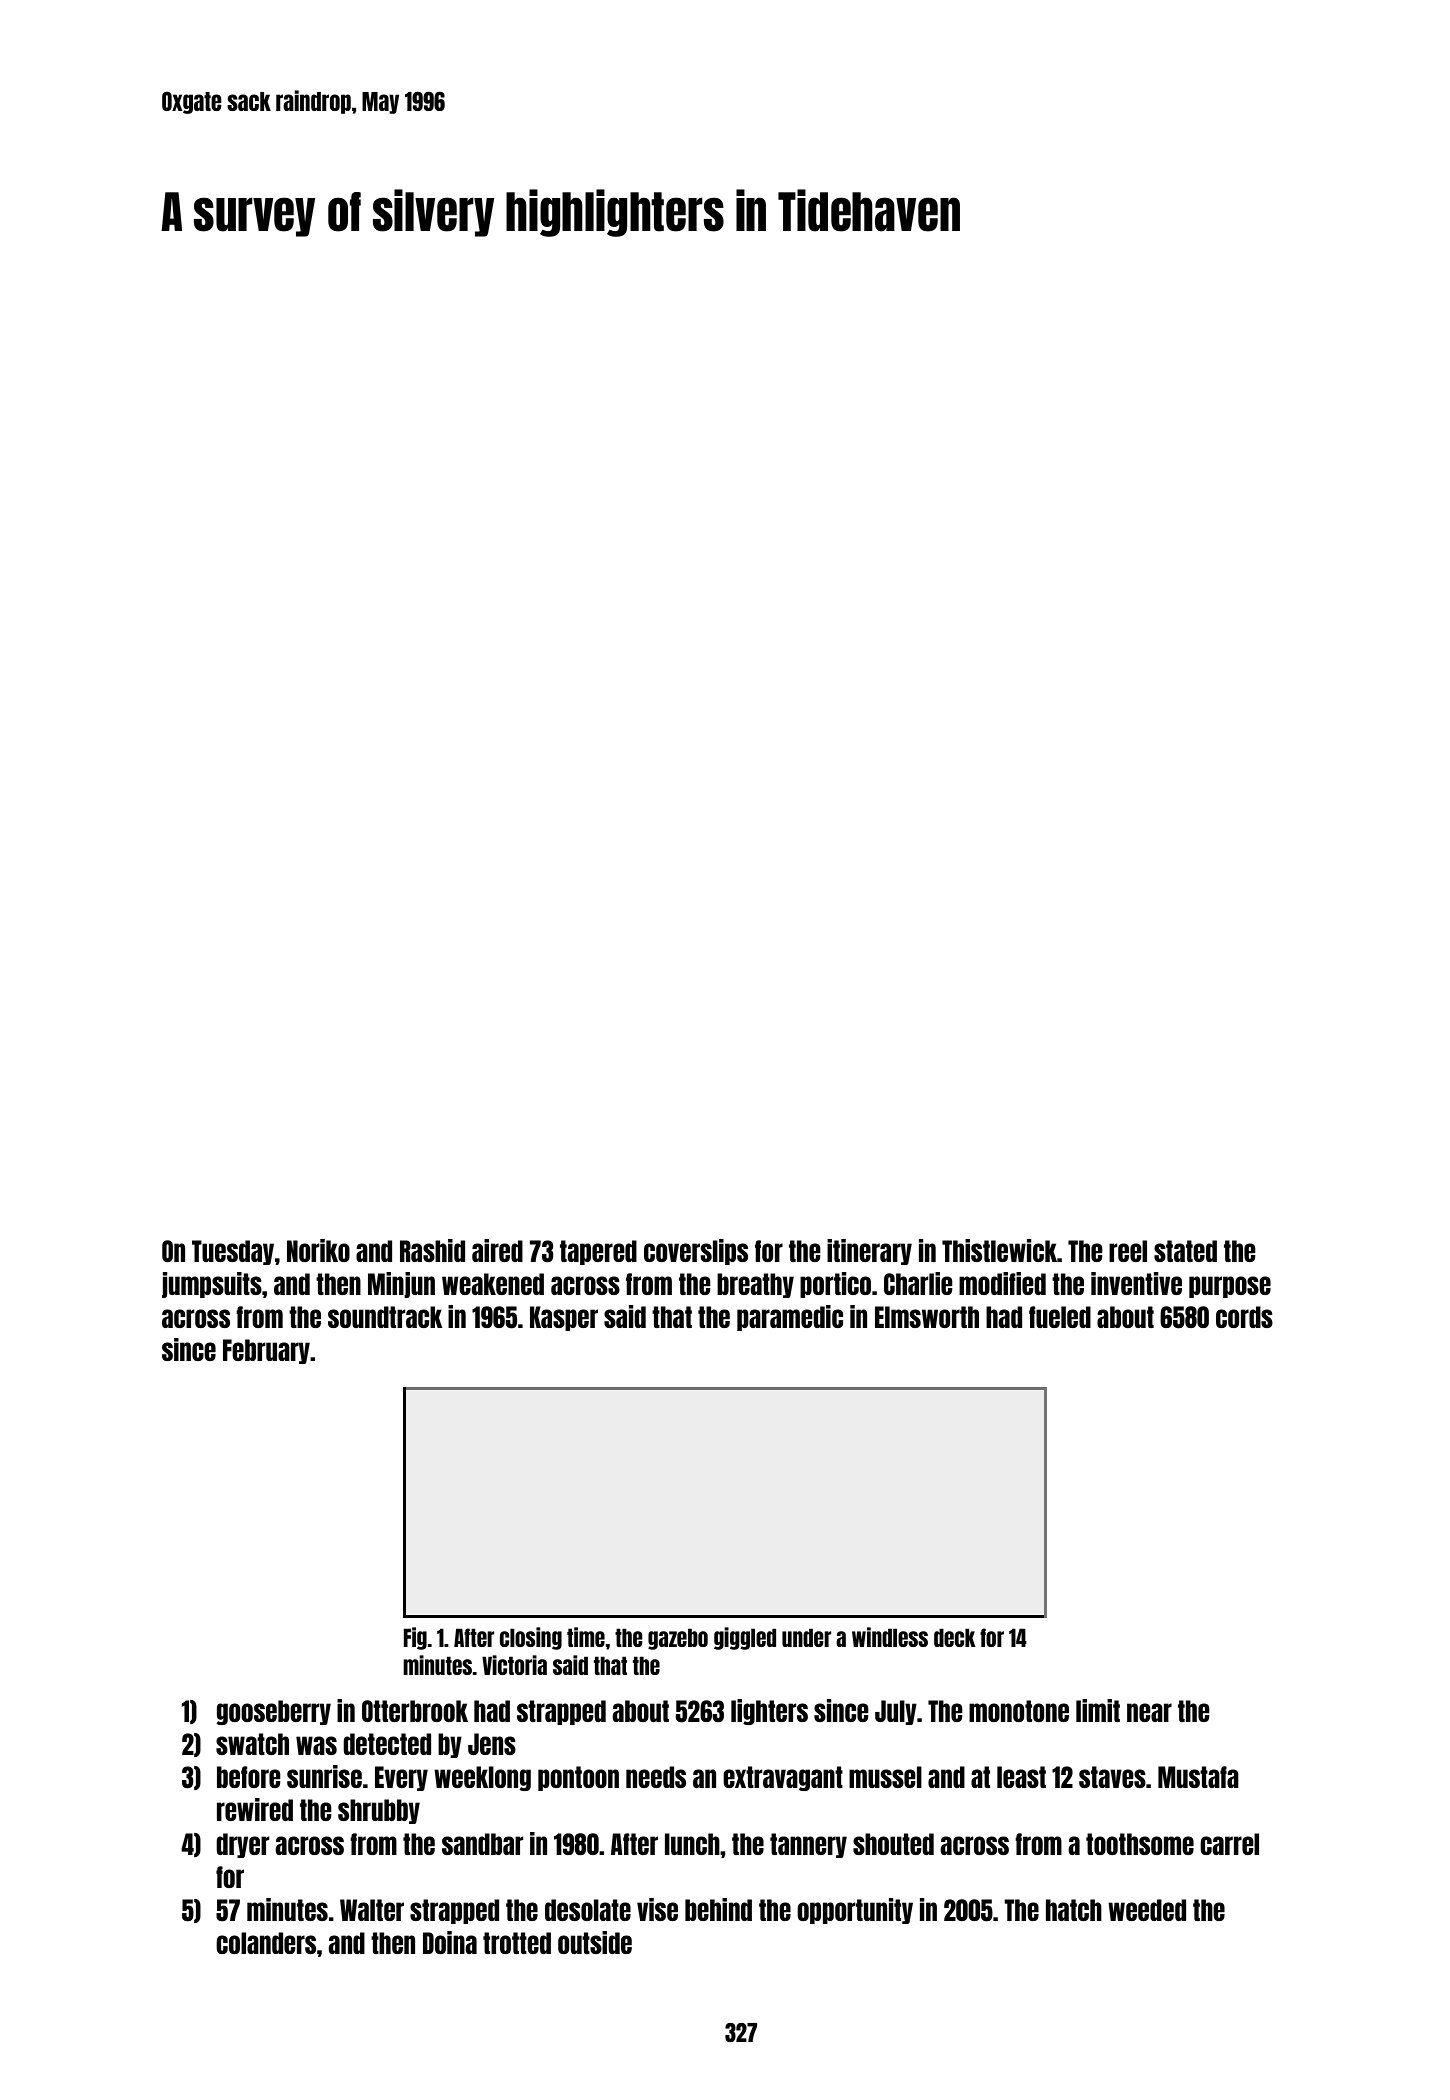 This screenshot has height=2100, width=1450. What do you see at coordinates (1230, 1287) in the screenshot?
I see `purpose` at bounding box center [1230, 1287].
